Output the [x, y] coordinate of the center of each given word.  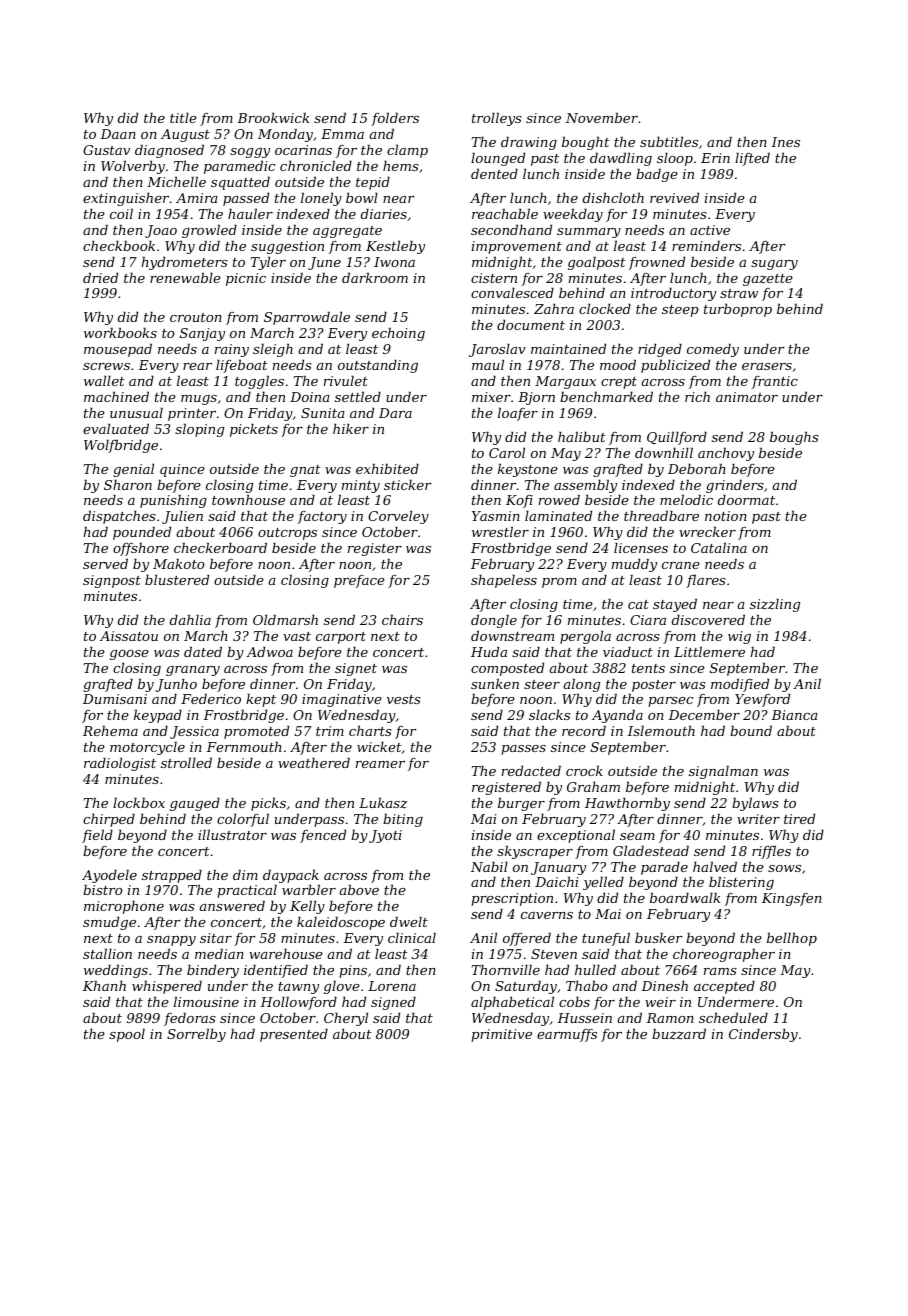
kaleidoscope [341, 923]
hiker [351, 428]
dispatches [119, 517]
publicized [675, 366]
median [219, 953]
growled [209, 231]
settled [358, 396]
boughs [794, 438]
